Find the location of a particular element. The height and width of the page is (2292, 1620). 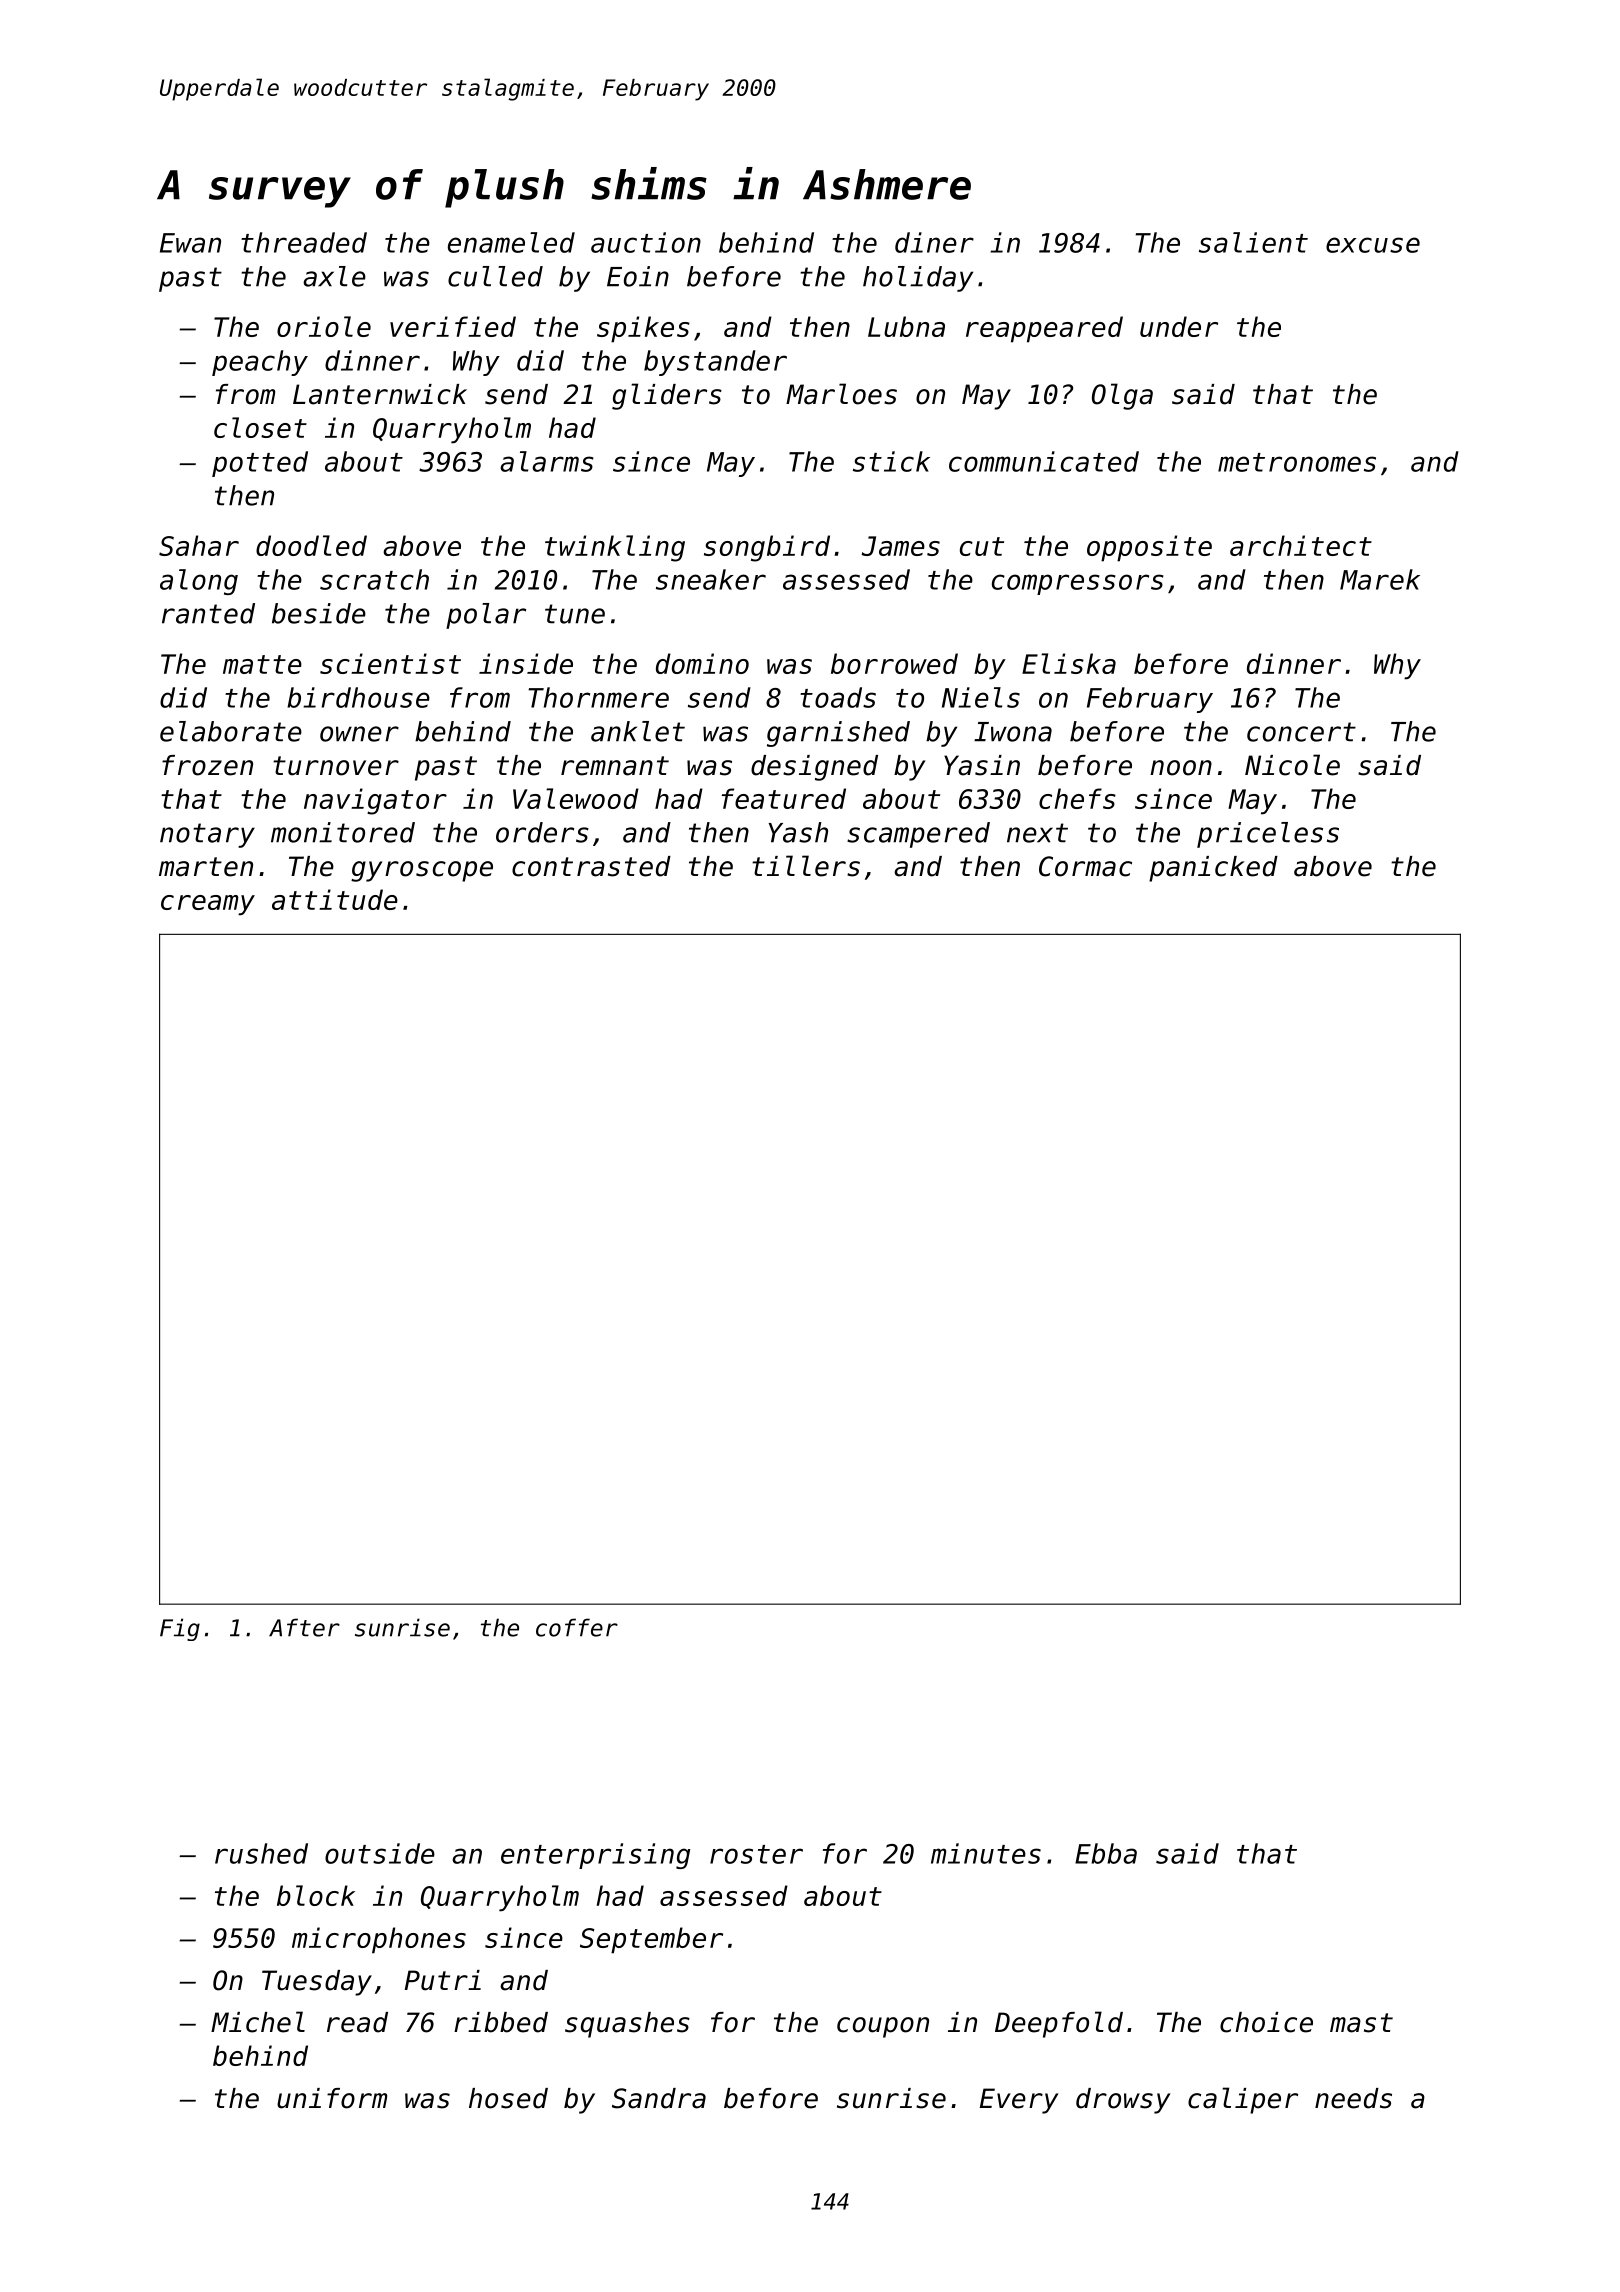

Olga is located at coordinates (1122, 396).
